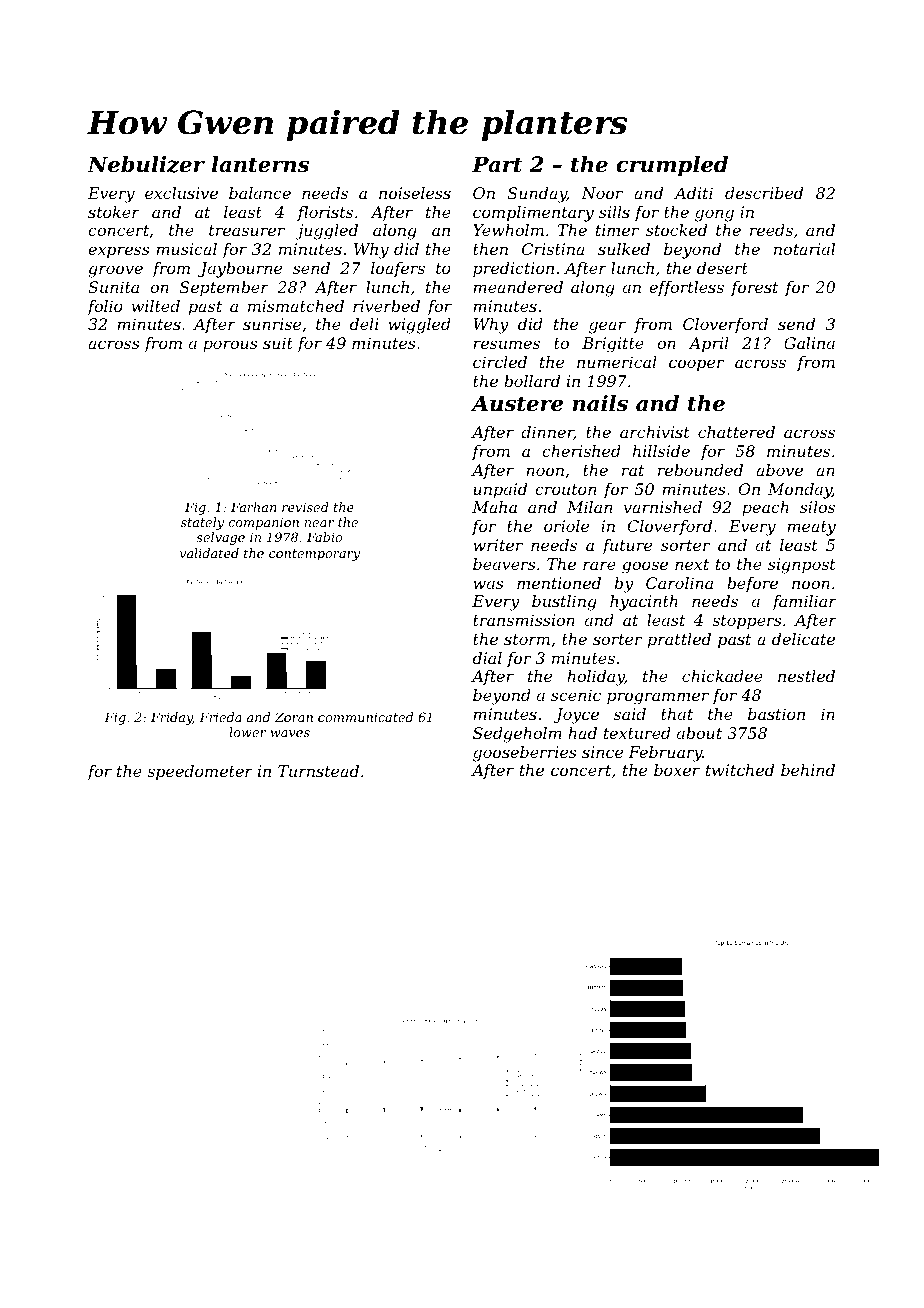 The image size is (924, 1308). I want to click on speedometer, so click(200, 773).
